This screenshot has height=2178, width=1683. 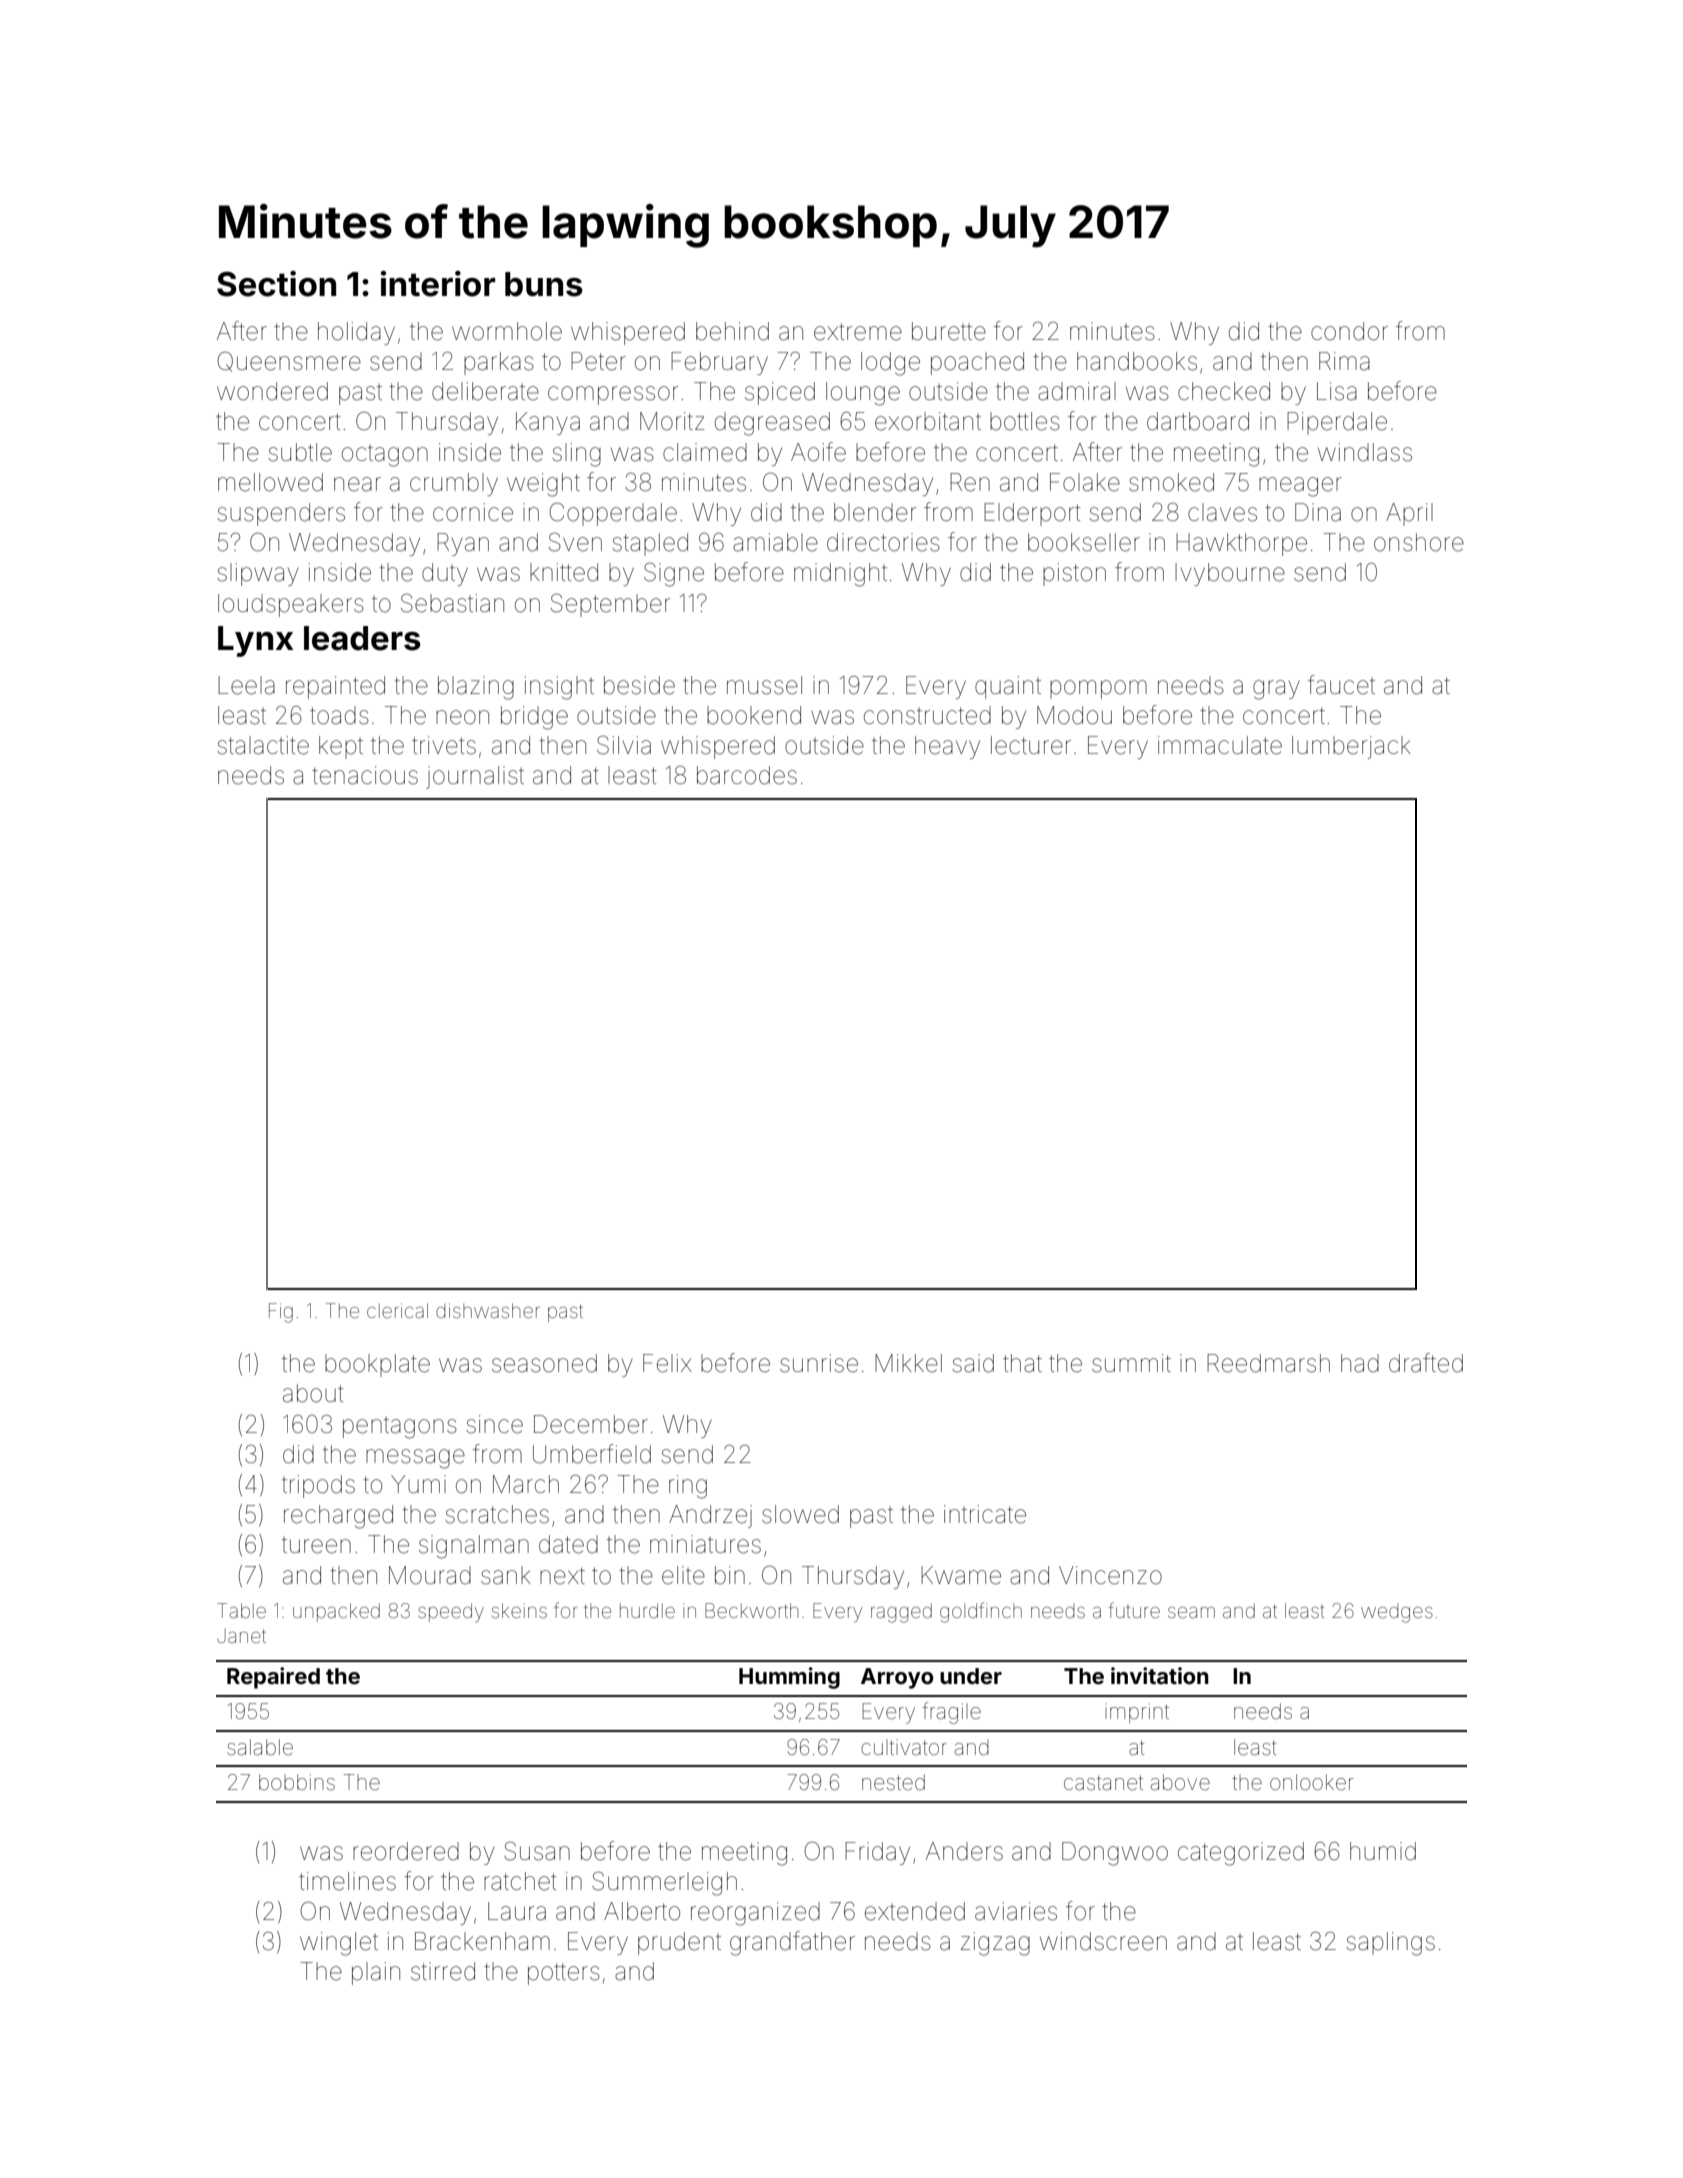 I want to click on onshore, so click(x=1419, y=542).
